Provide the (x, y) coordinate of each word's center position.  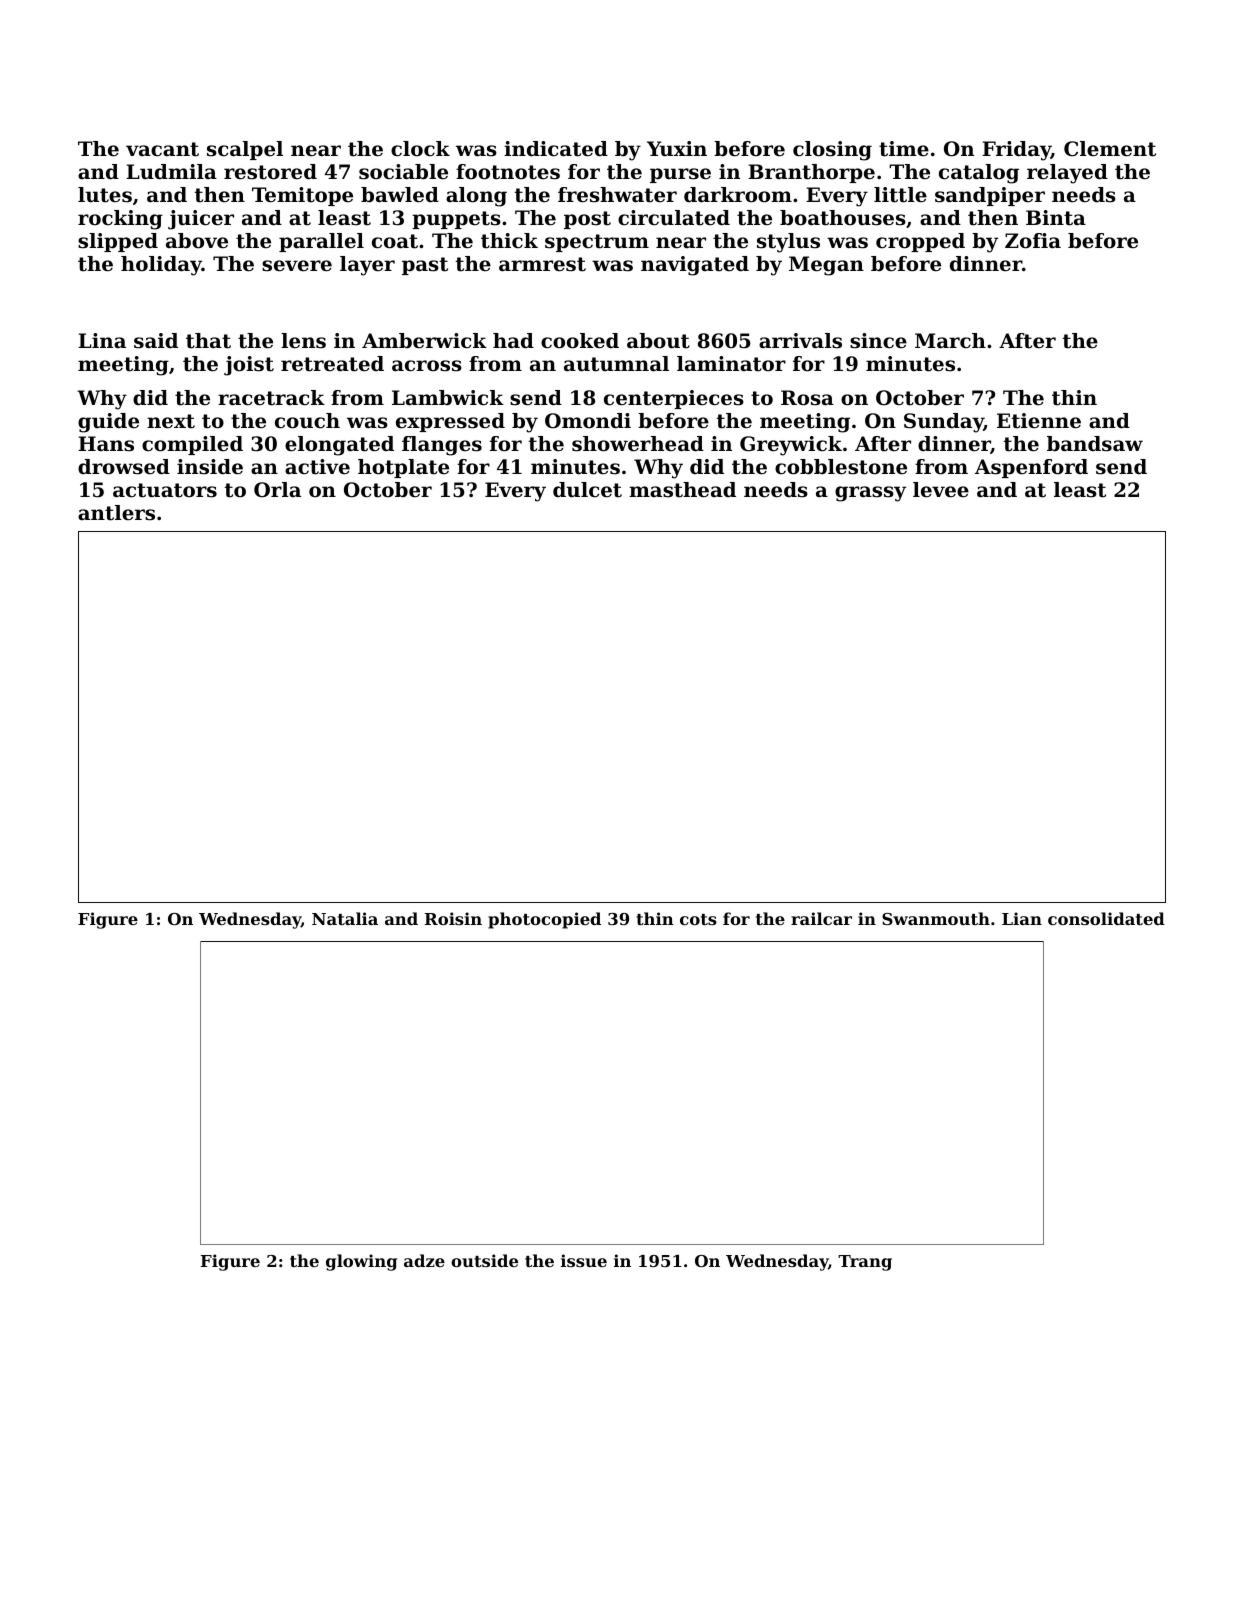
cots (698, 919)
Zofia (1033, 241)
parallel (321, 242)
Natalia (345, 918)
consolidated (1106, 918)
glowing (361, 1262)
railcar (821, 918)
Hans (106, 444)
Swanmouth (936, 918)
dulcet (587, 490)
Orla (277, 490)
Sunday (944, 423)
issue (584, 1260)
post (587, 220)
